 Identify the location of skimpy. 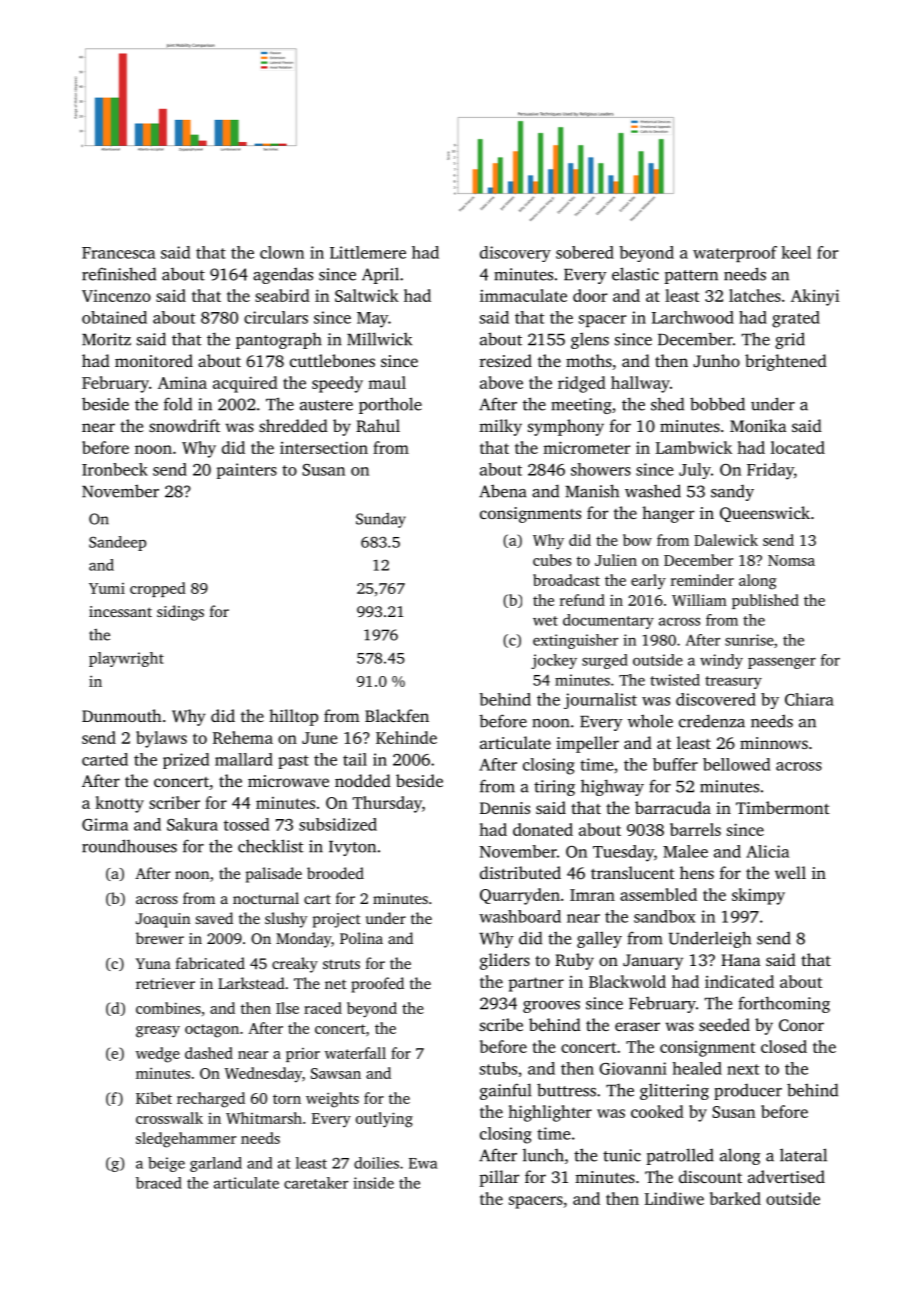
(758, 896).
